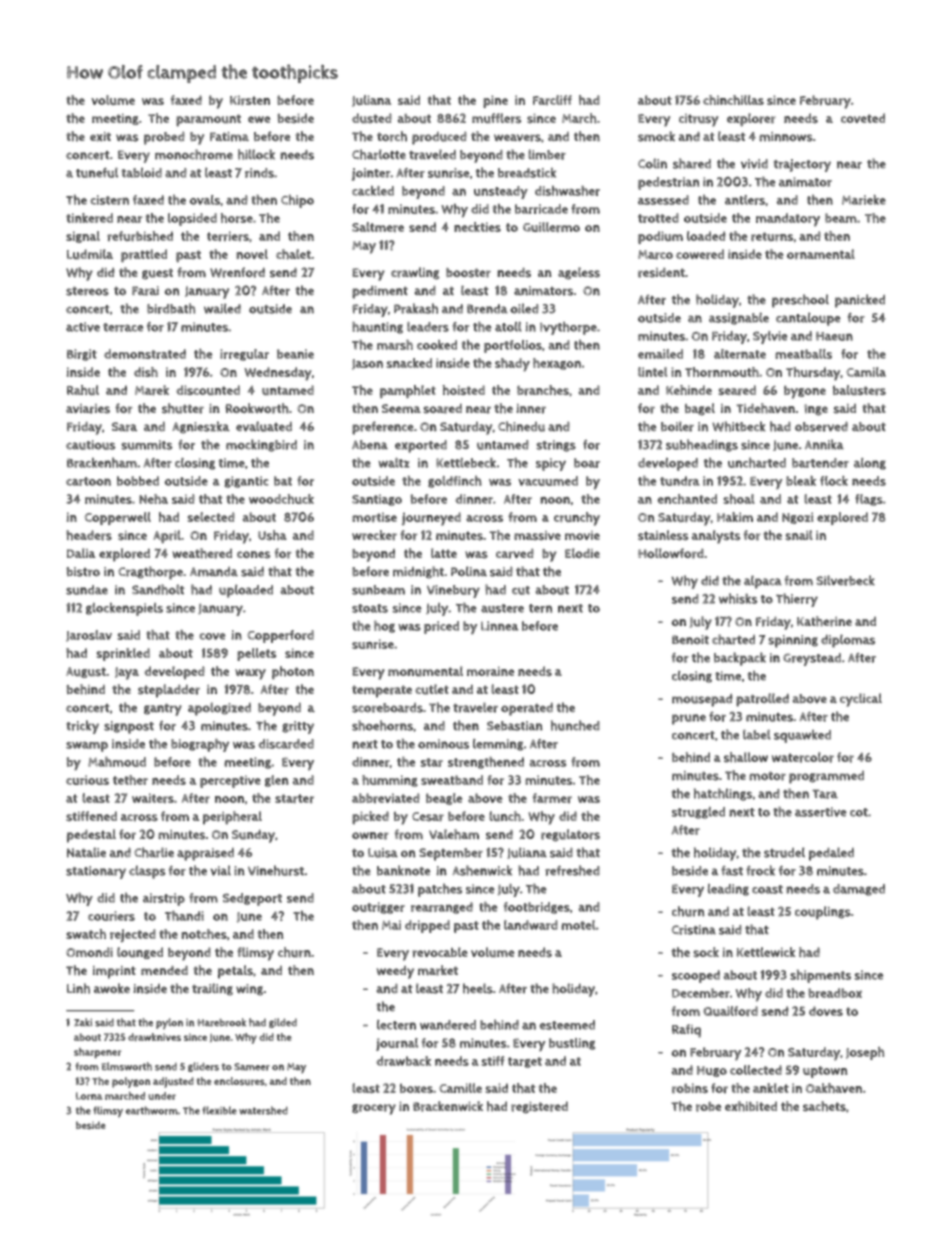 The width and height of the screenshot is (952, 1233). What do you see at coordinates (733, 100) in the screenshot?
I see `chinchillas` at bounding box center [733, 100].
